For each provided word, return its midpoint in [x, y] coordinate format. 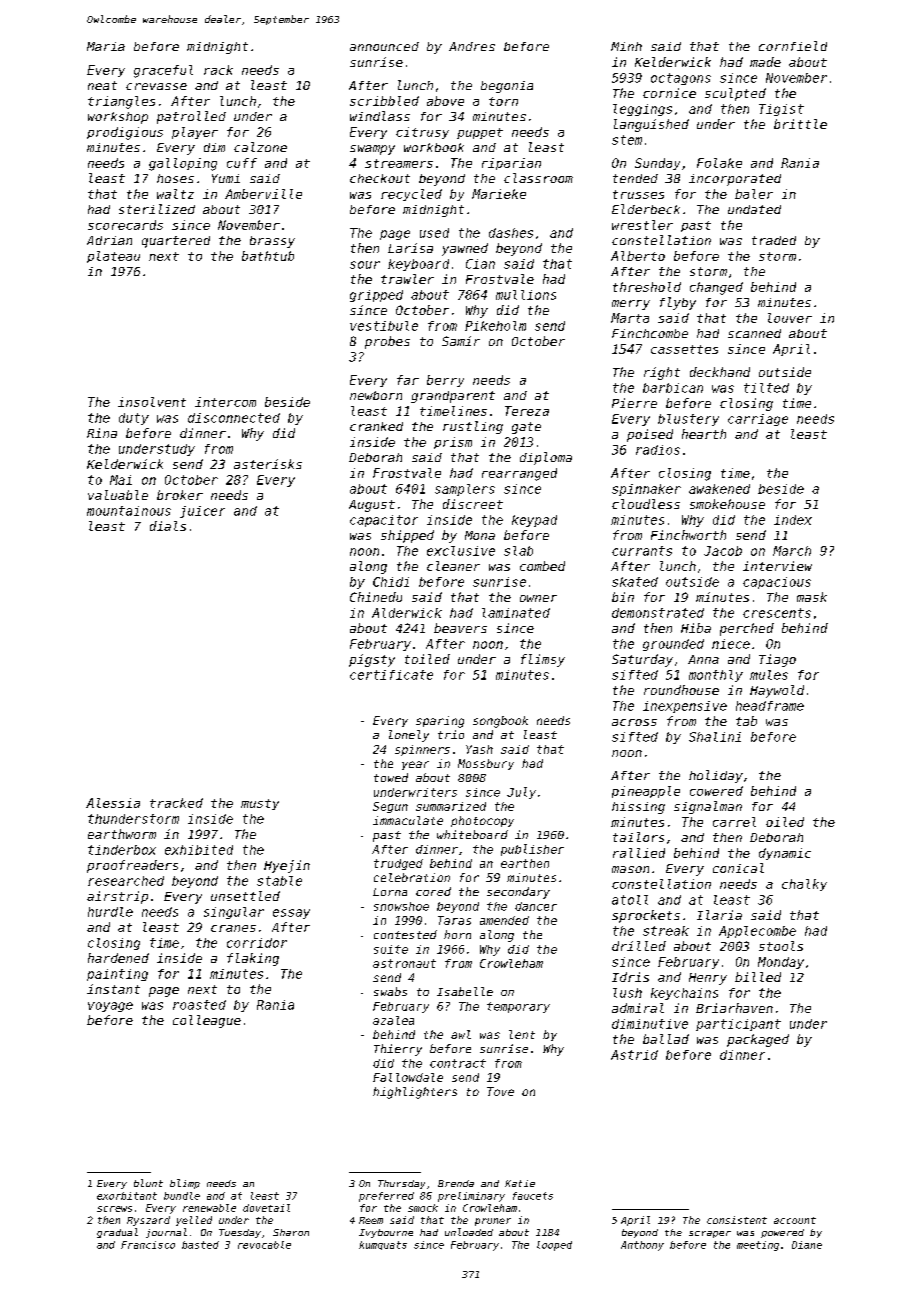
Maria [106, 46]
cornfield [793, 46]
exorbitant [127, 1196]
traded [774, 240]
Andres [472, 46]
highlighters [415, 1093]
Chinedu [376, 597]
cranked [376, 426]
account [795, 1220]
